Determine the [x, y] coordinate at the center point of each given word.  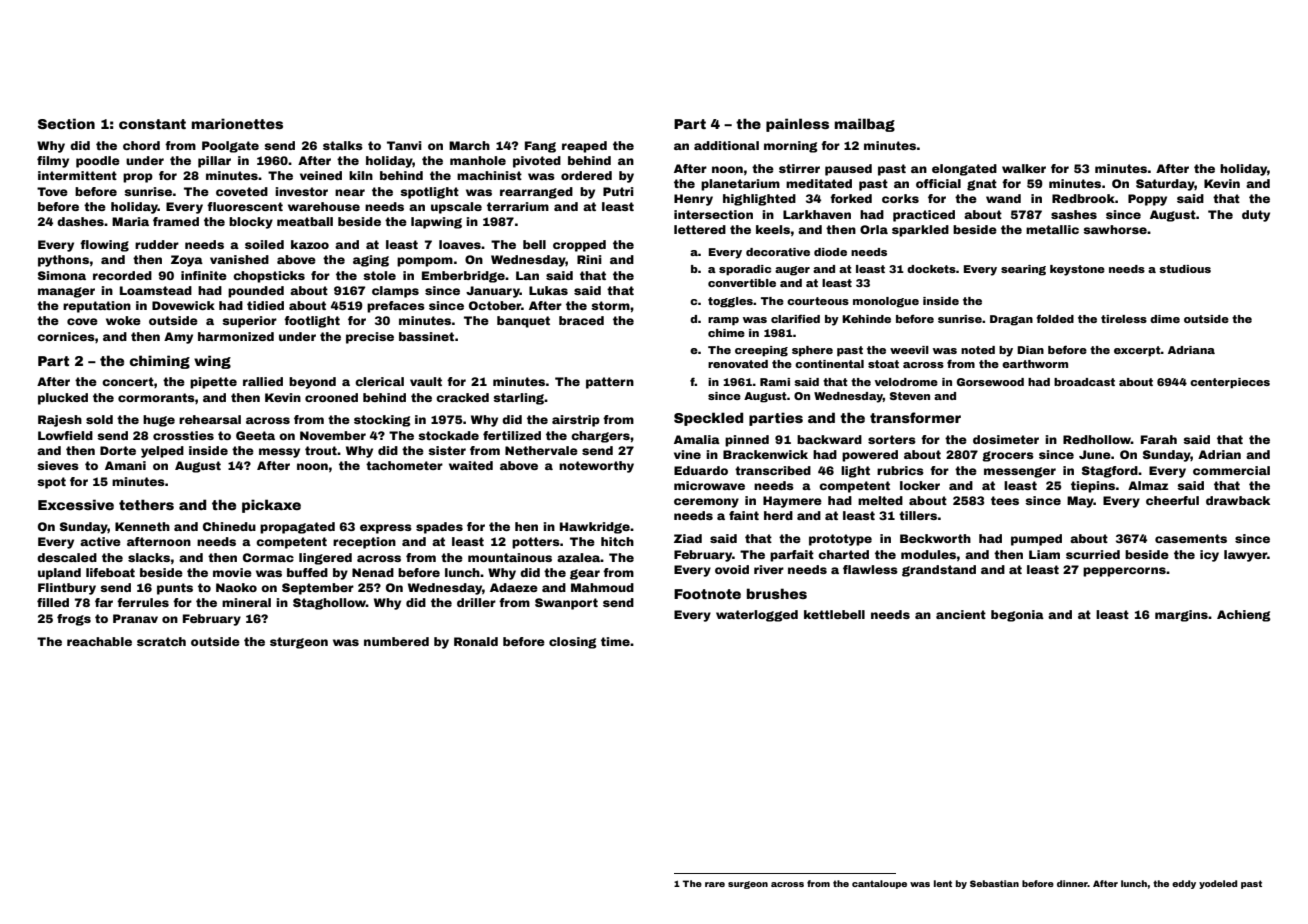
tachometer [404, 465]
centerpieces [1230, 383]
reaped [584, 147]
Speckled [708, 419]
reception [364, 543]
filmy [53, 162]
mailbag [865, 125]
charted [843, 554]
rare [715, 884]
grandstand [939, 571]
